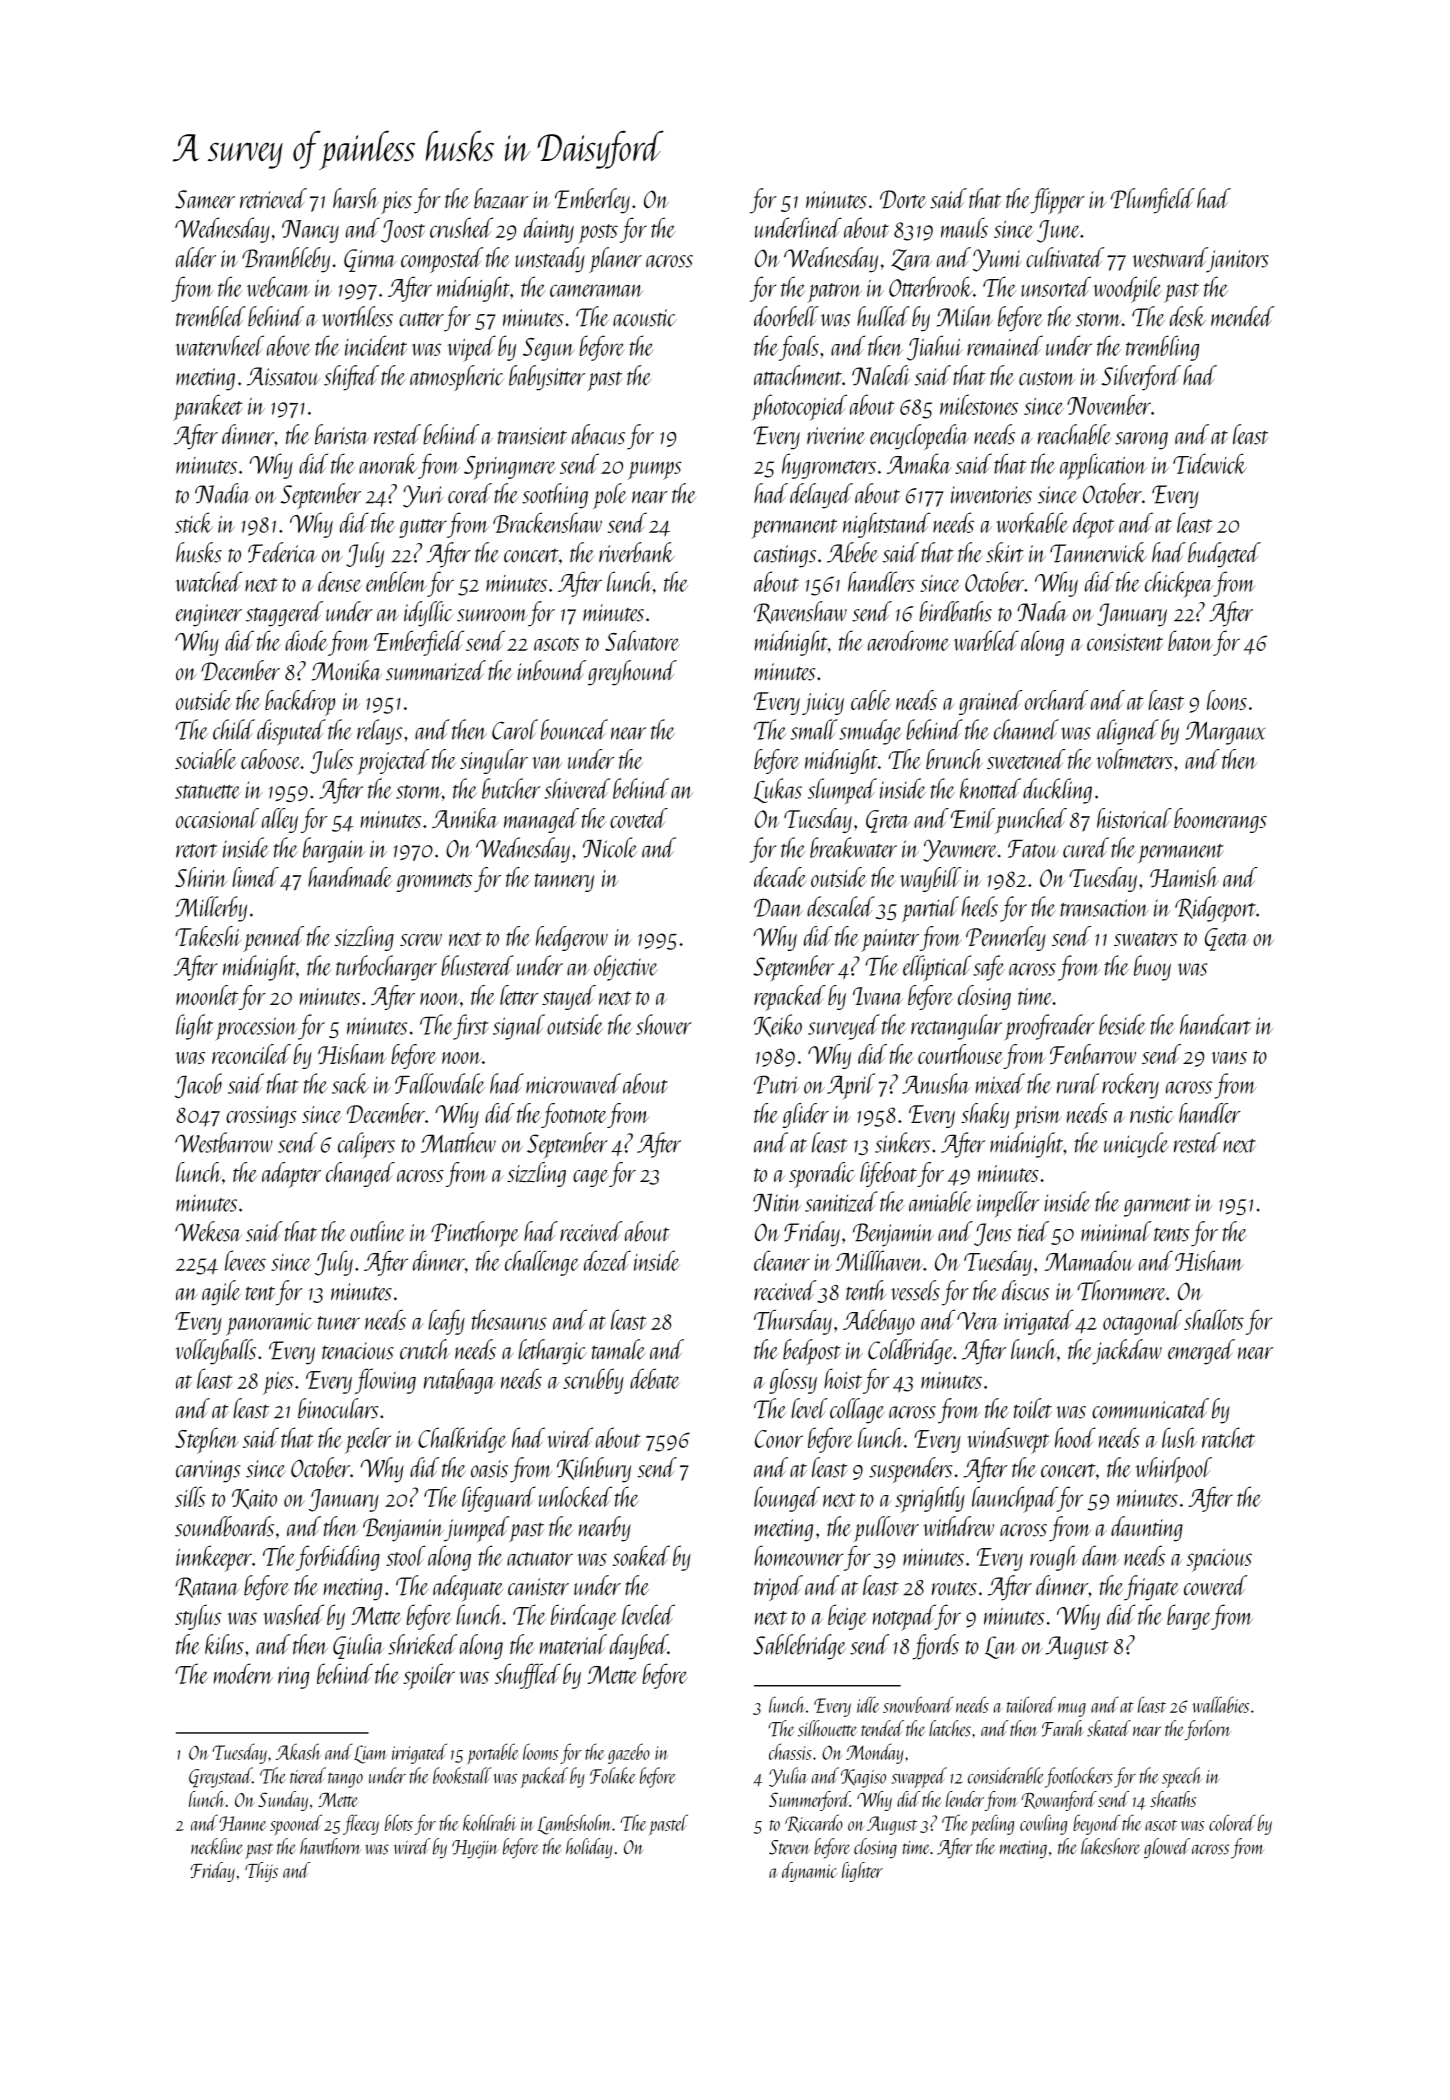  I want to click on Takeshi, so click(208, 936).
